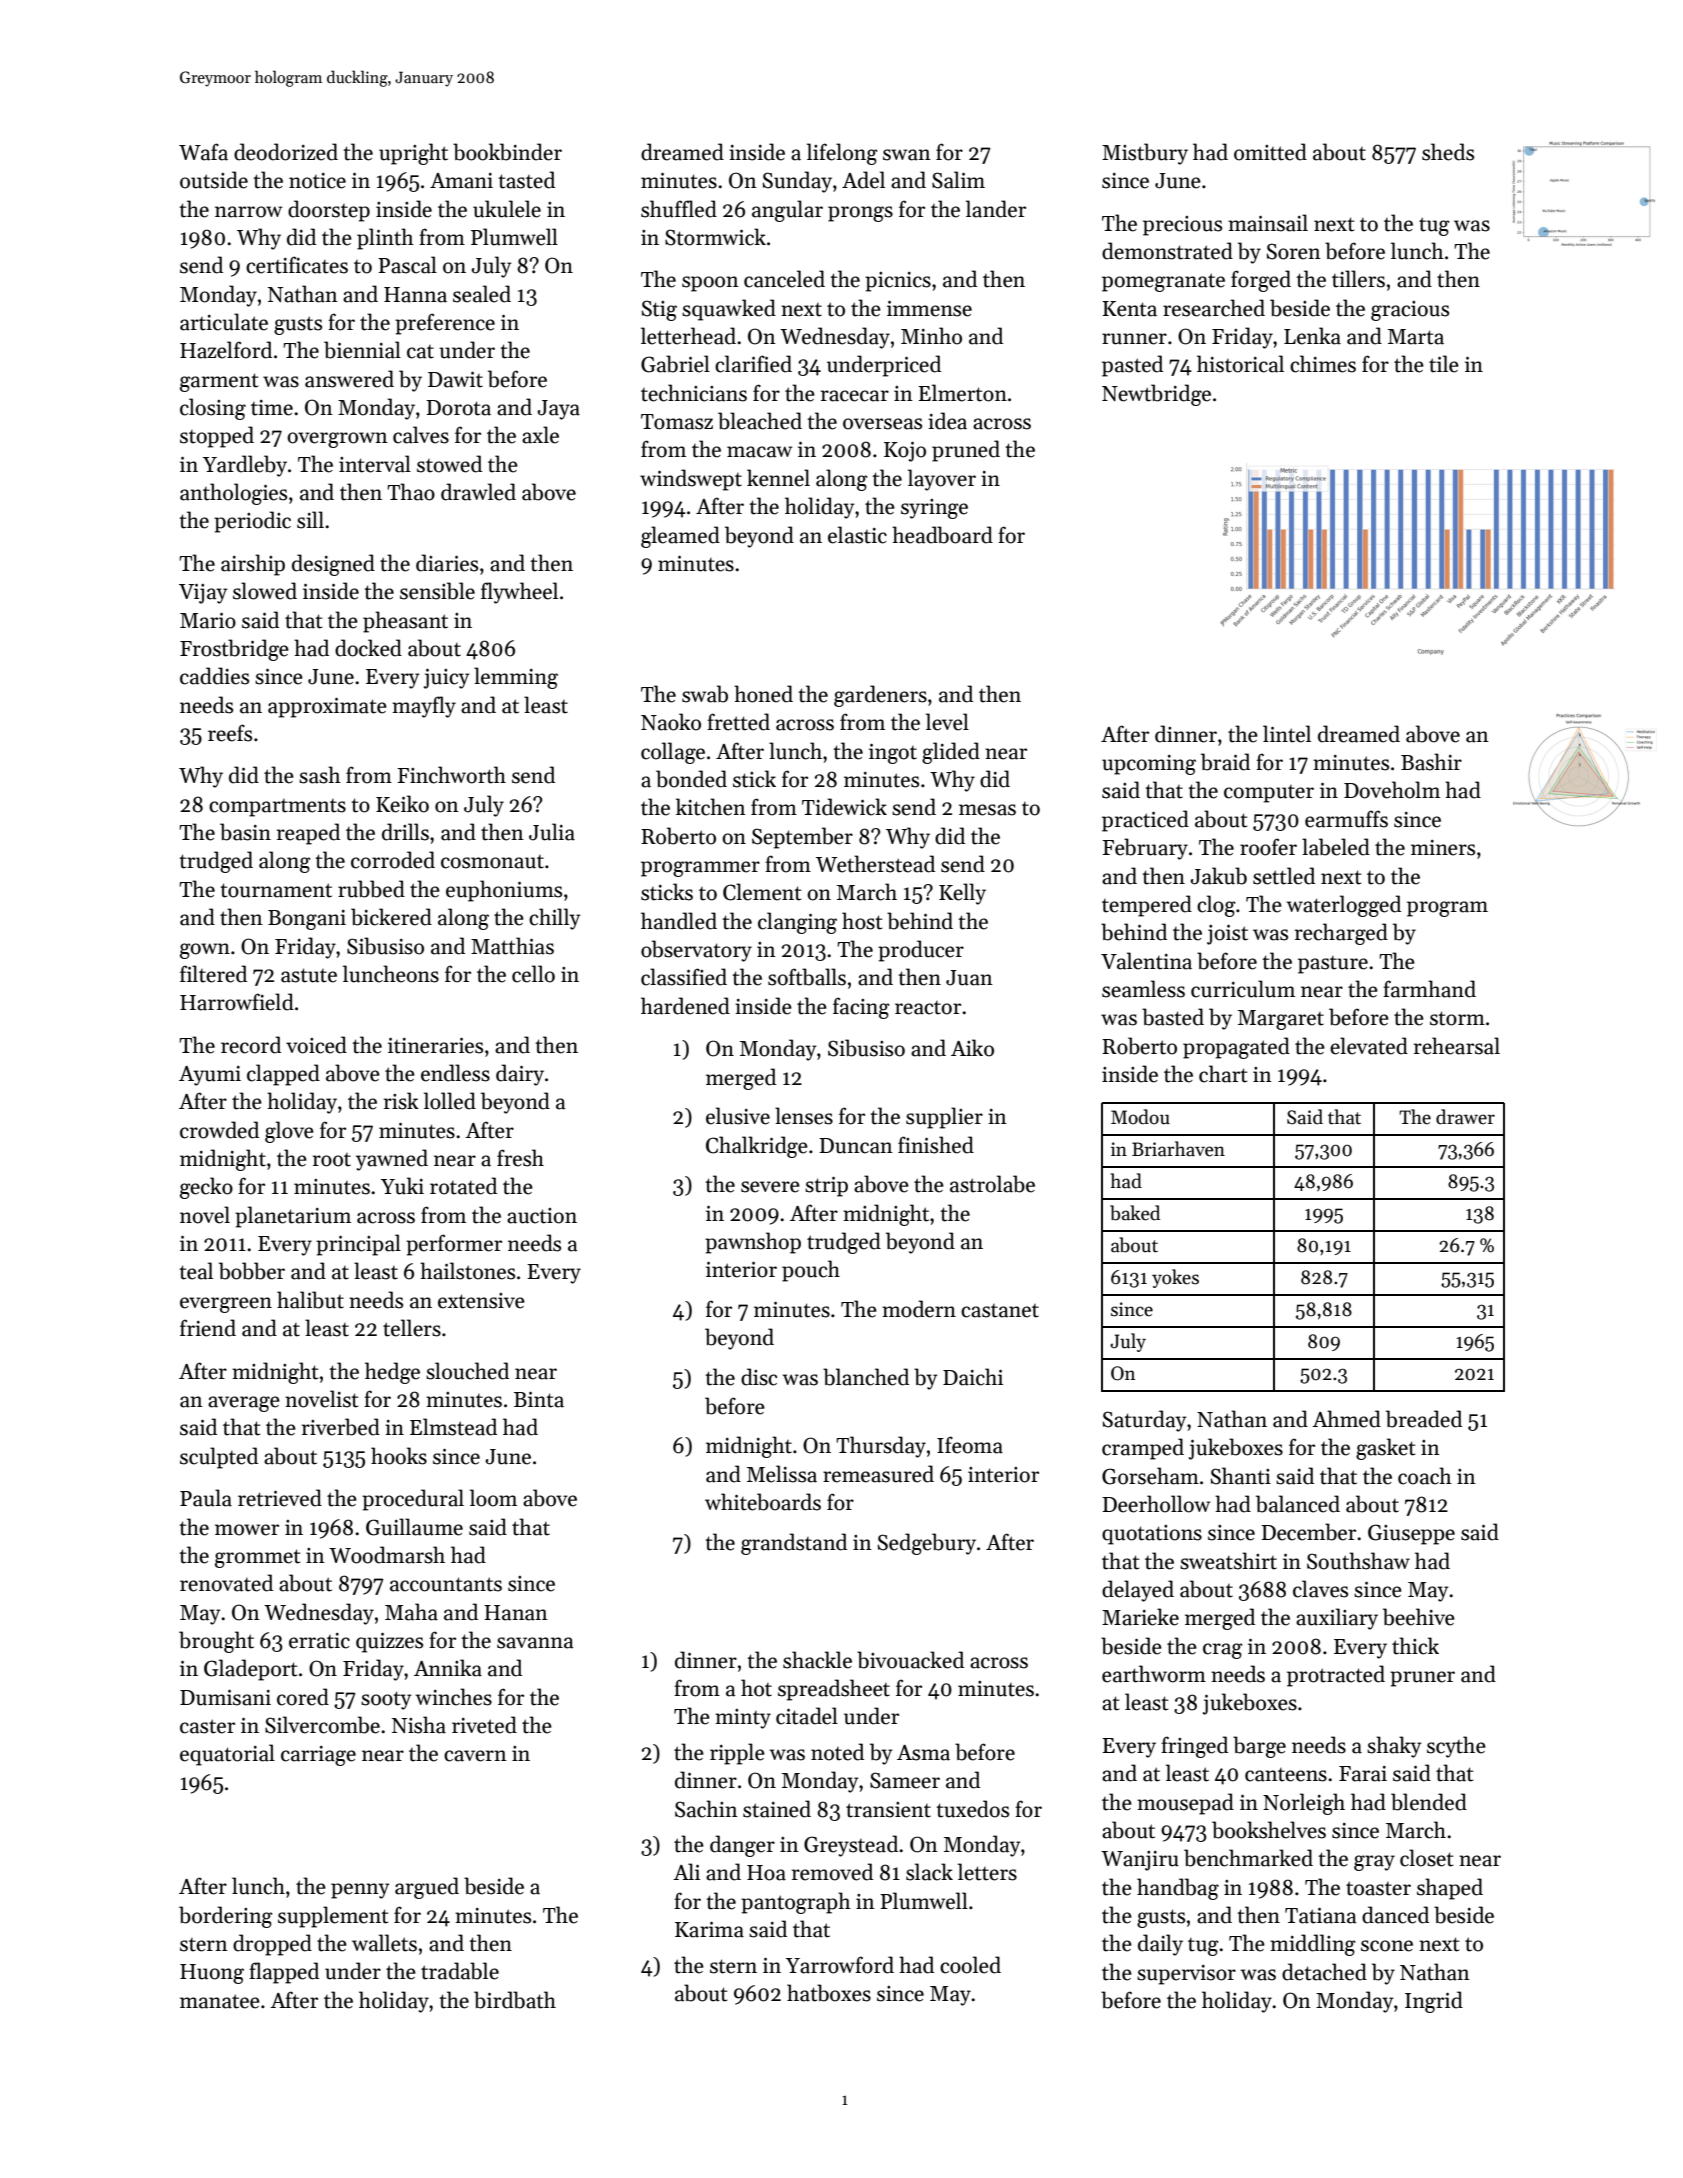 This screenshot has height=2178, width=1683. I want to click on Huong, so click(212, 1974).
